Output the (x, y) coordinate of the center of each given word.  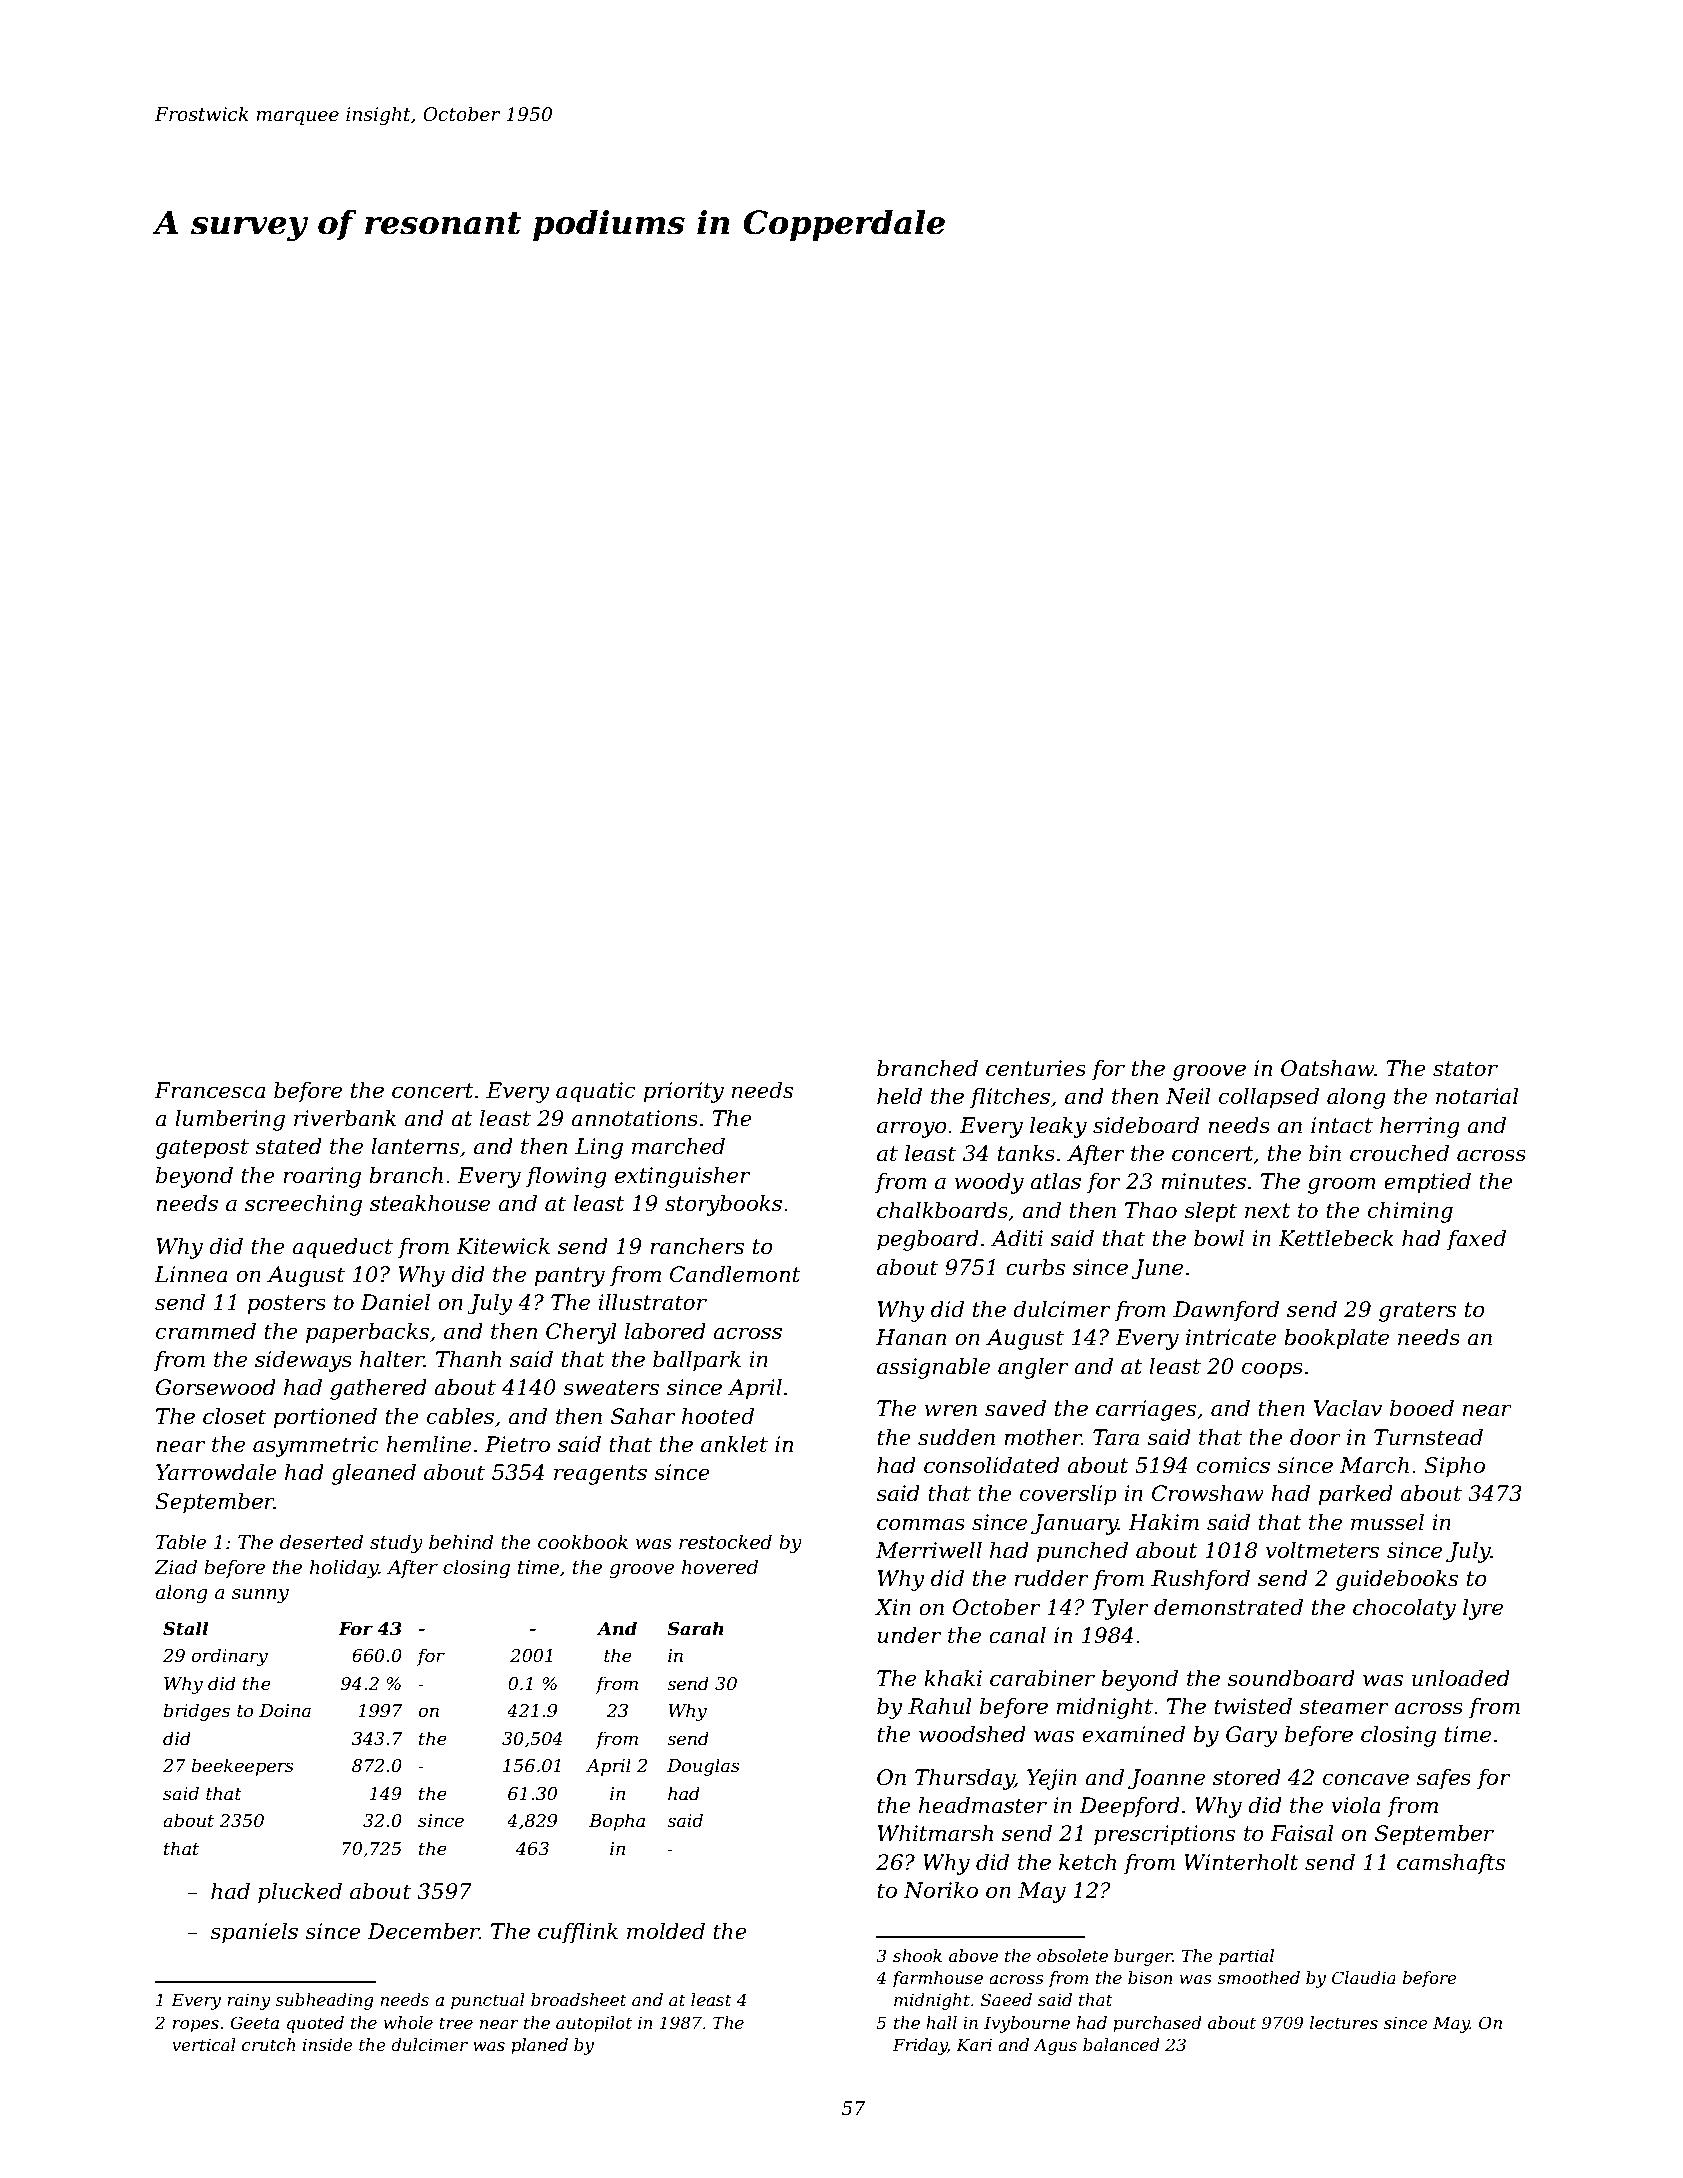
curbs (1035, 1267)
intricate (1231, 1337)
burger (1143, 1957)
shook (917, 1955)
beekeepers (243, 1767)
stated (288, 1146)
